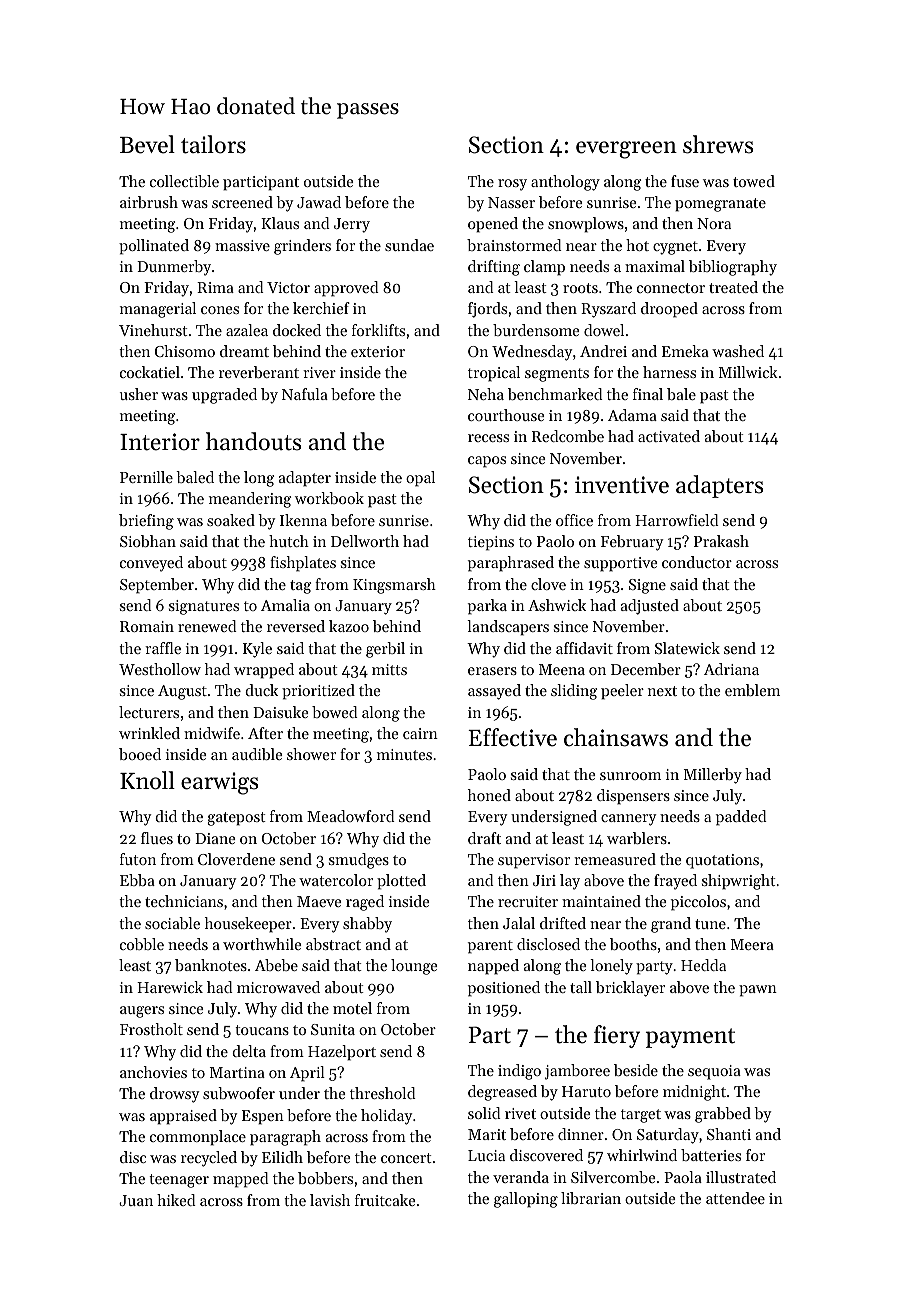 This screenshot has width=908, height=1316. What do you see at coordinates (650, 607) in the screenshot?
I see `adjusted` at bounding box center [650, 607].
